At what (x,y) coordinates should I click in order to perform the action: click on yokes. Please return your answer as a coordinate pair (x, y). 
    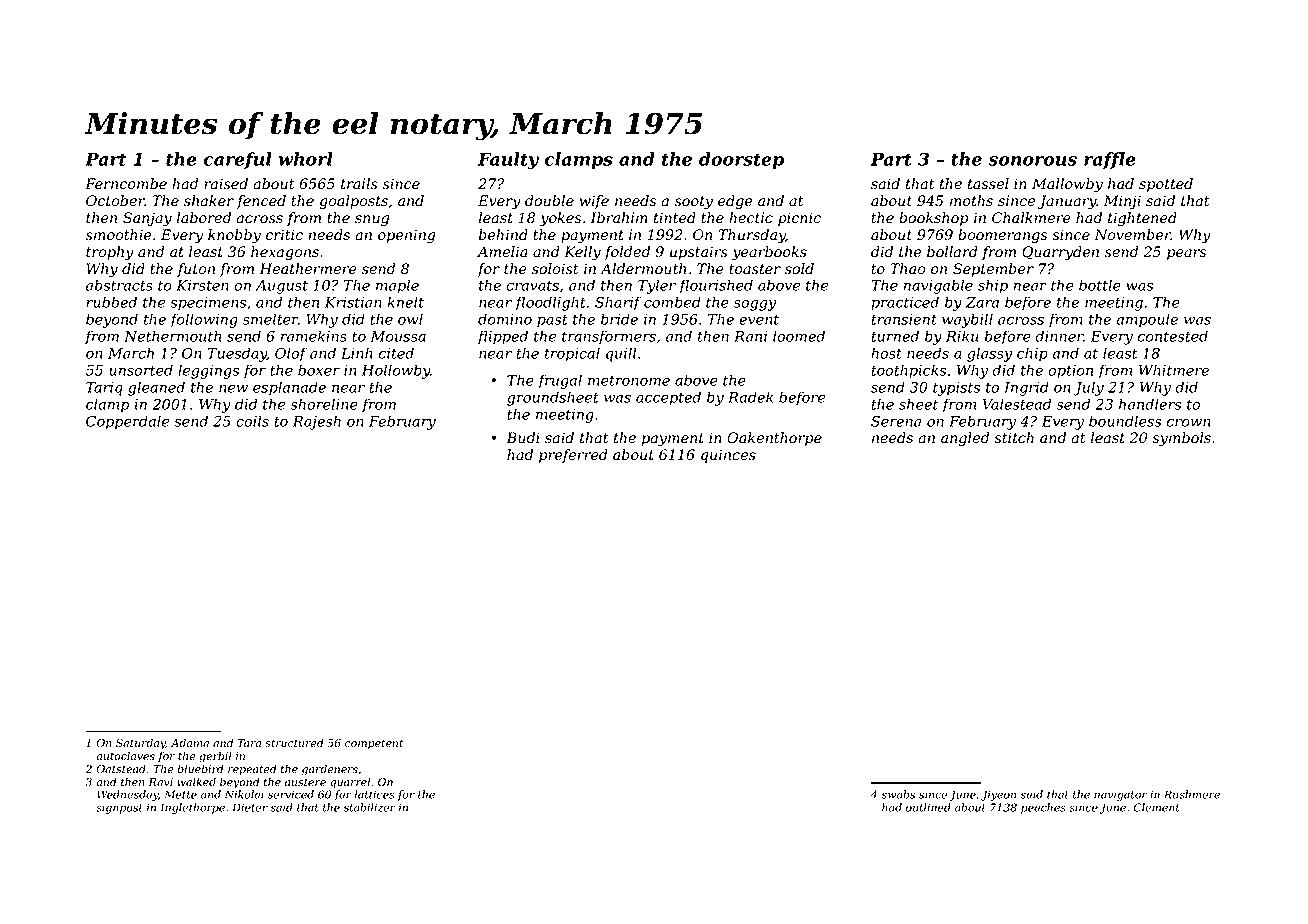
    Looking at the image, I should click on (560, 219).
